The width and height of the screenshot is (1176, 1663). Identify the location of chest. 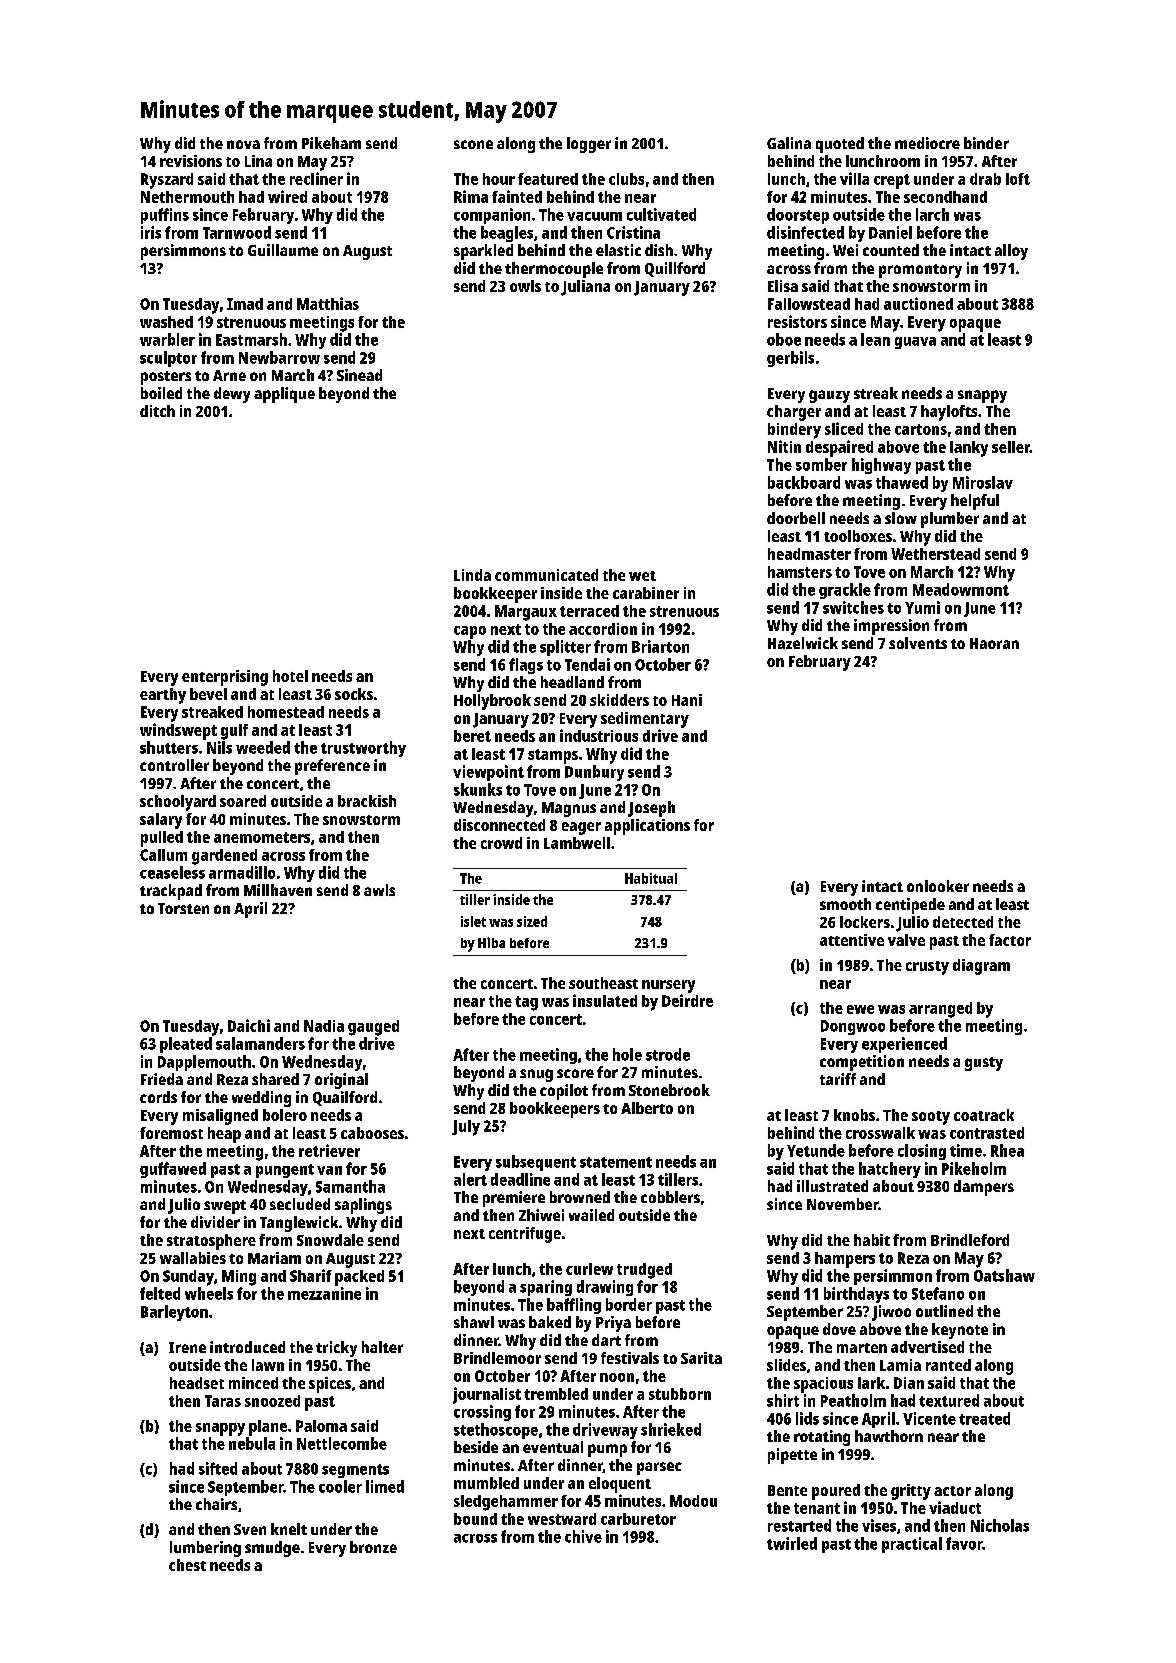
(187, 1565).
